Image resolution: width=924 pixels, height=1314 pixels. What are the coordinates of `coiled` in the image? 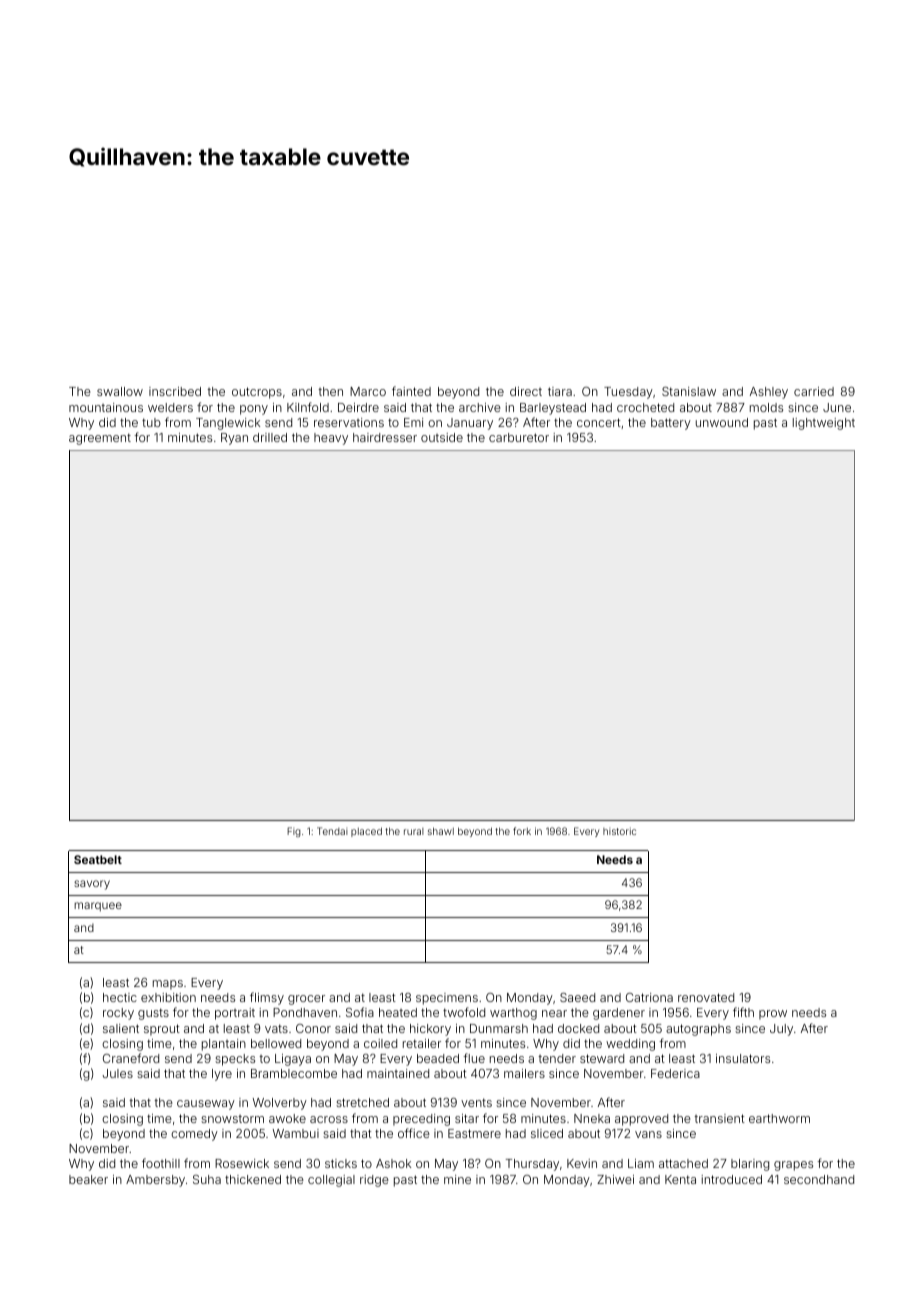 It's located at (380, 1043).
